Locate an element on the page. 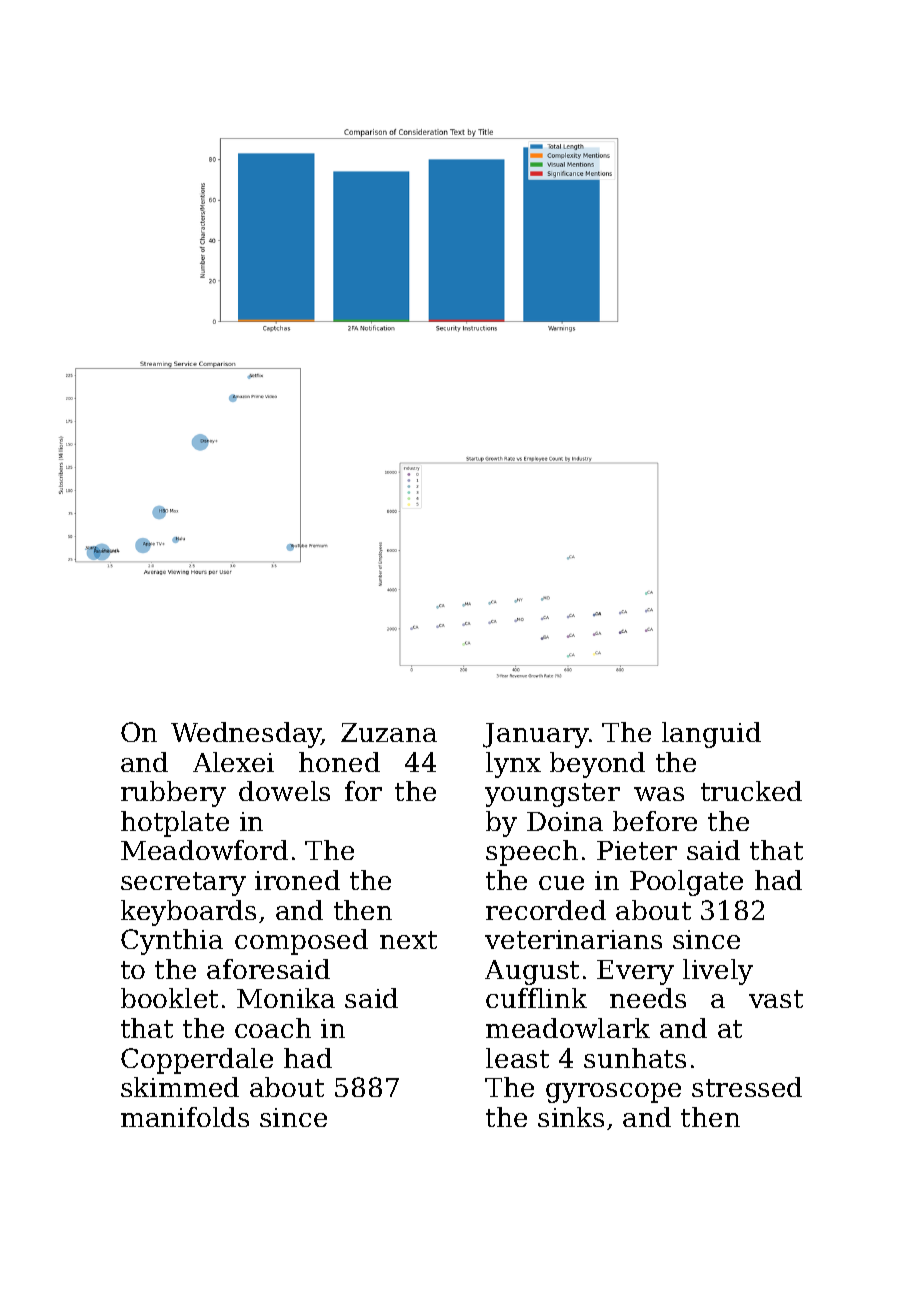  Pieter is located at coordinates (637, 850).
